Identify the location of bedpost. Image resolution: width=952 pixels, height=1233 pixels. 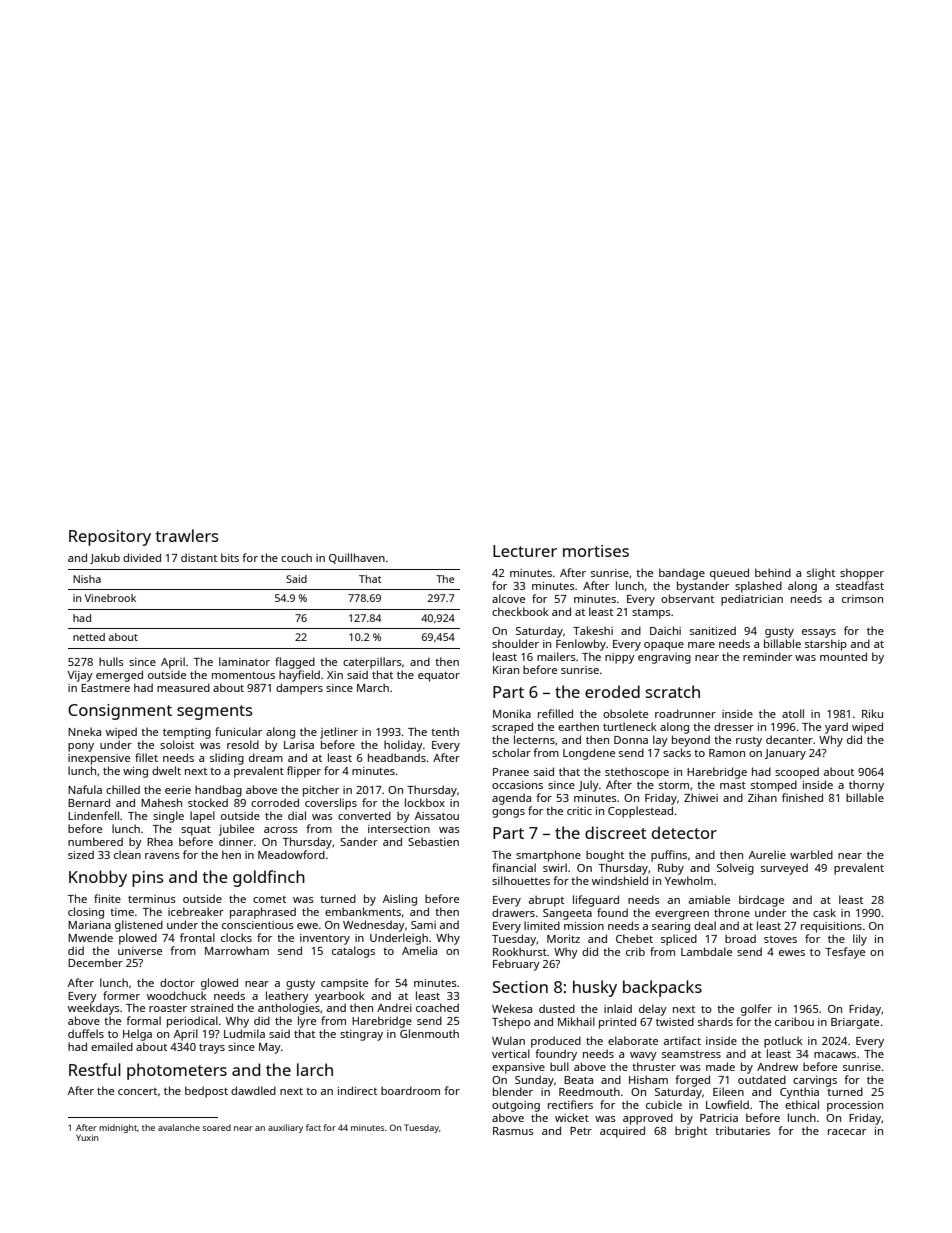
(206, 1092).
